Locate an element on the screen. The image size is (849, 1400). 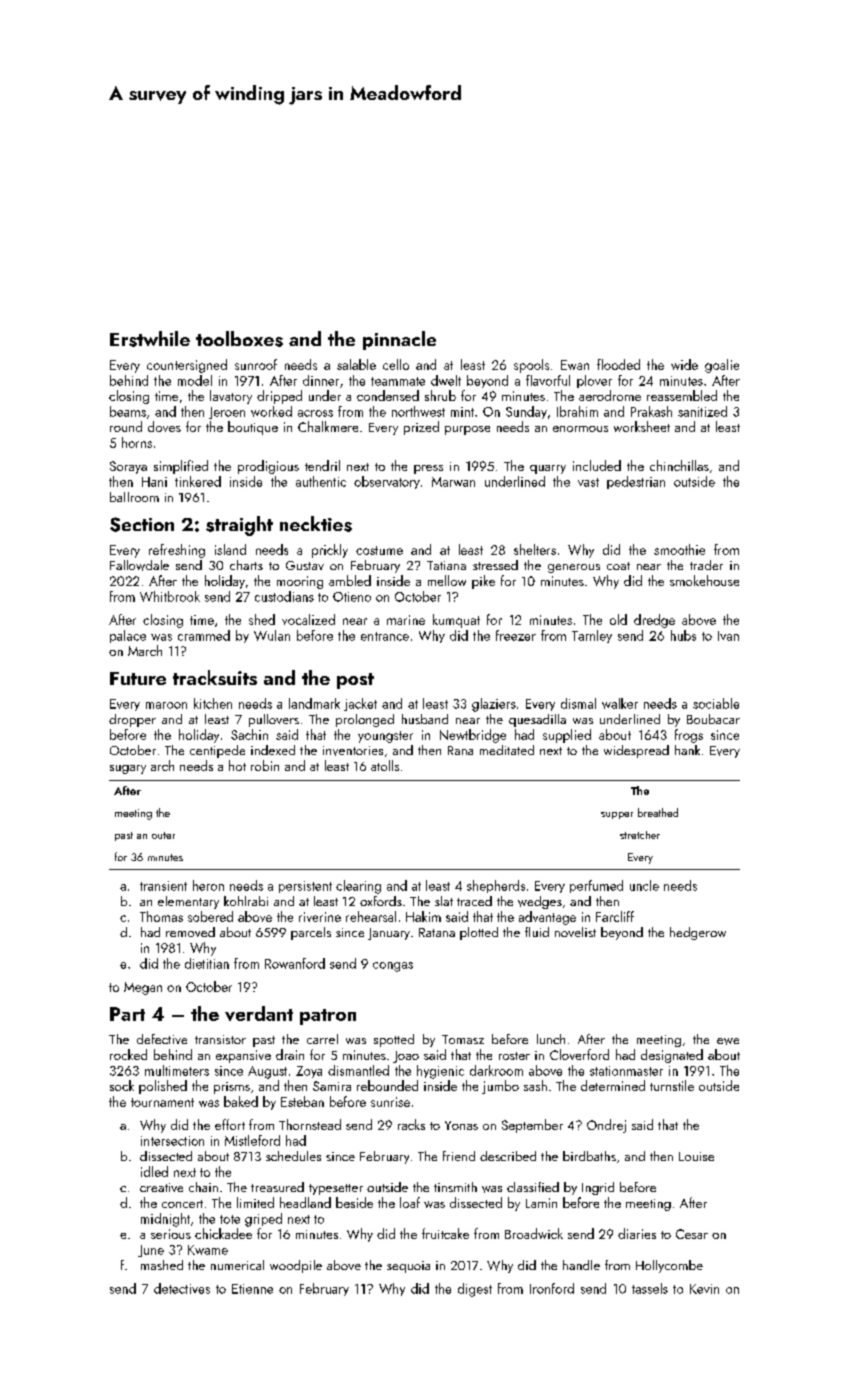
hot is located at coordinates (237, 765).
